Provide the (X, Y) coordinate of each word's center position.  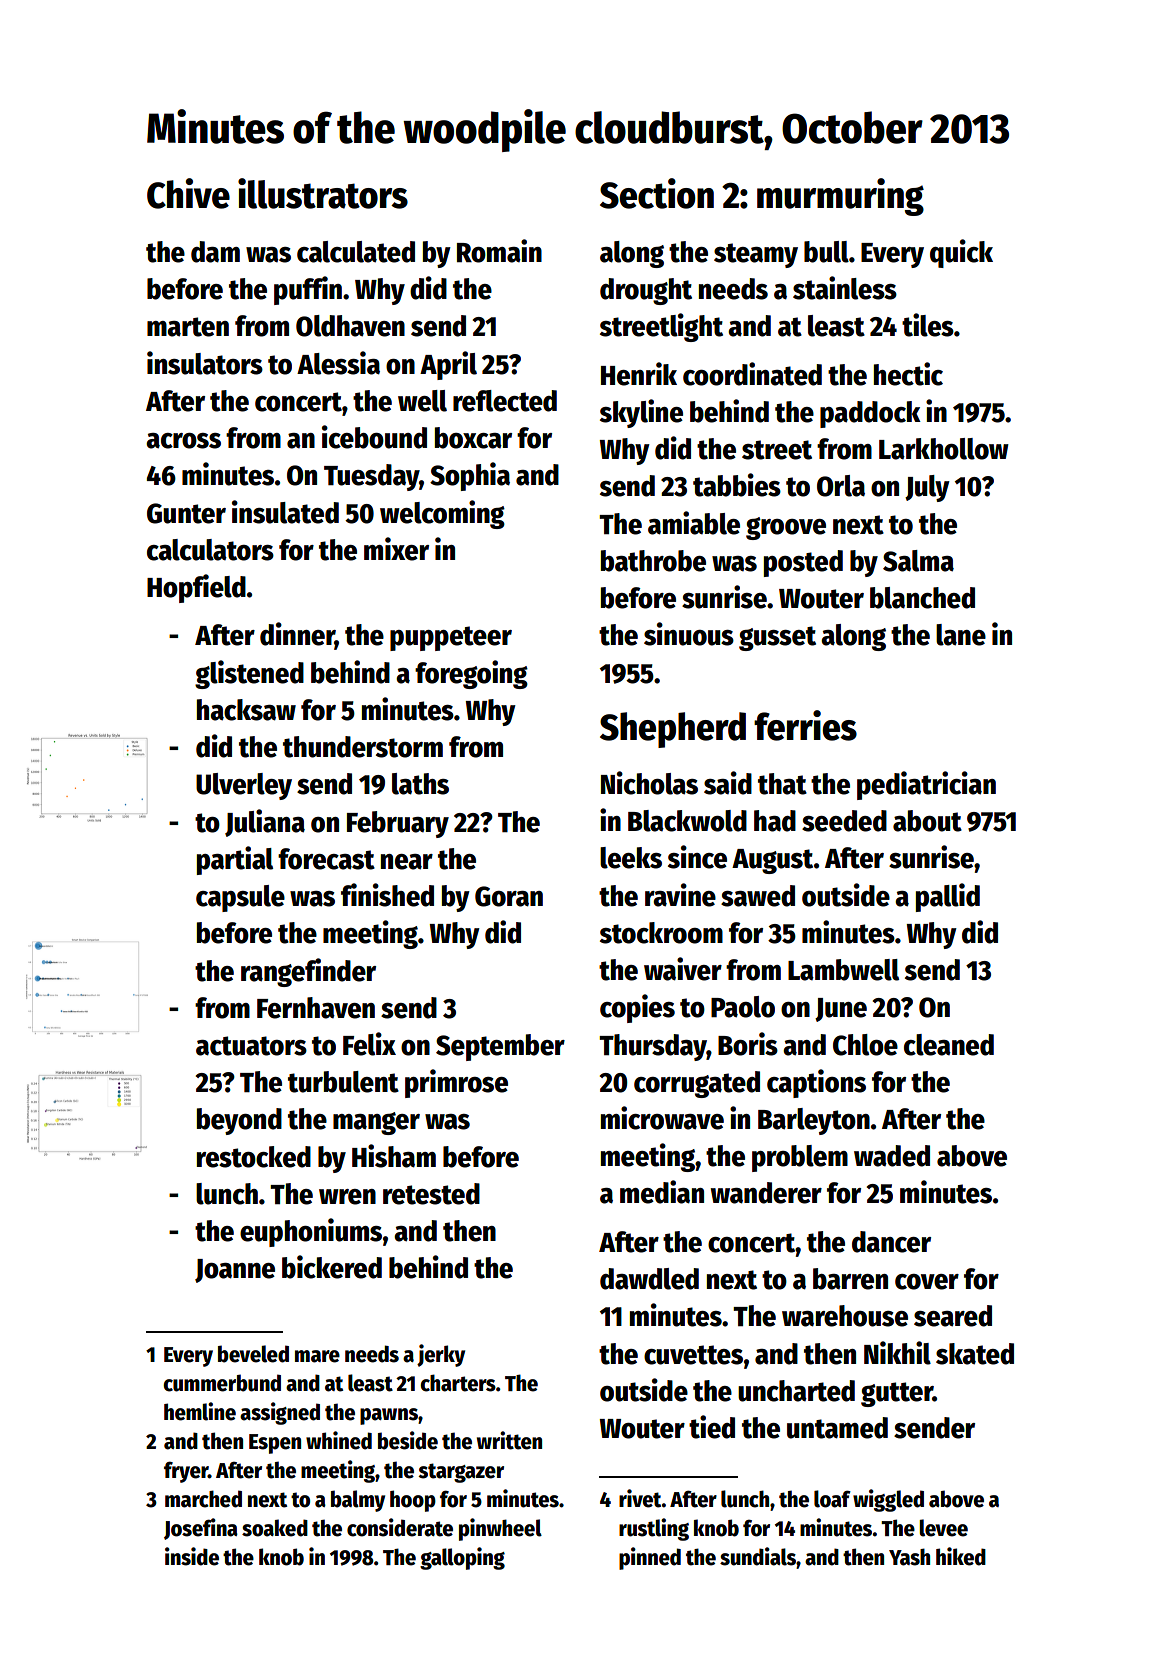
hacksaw (246, 710)
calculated (356, 252)
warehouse (845, 1316)
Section (657, 193)
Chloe (865, 1045)
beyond (239, 1121)
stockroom (661, 933)
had (775, 821)
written (509, 1440)
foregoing (471, 674)
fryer (186, 1472)
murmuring (840, 197)
